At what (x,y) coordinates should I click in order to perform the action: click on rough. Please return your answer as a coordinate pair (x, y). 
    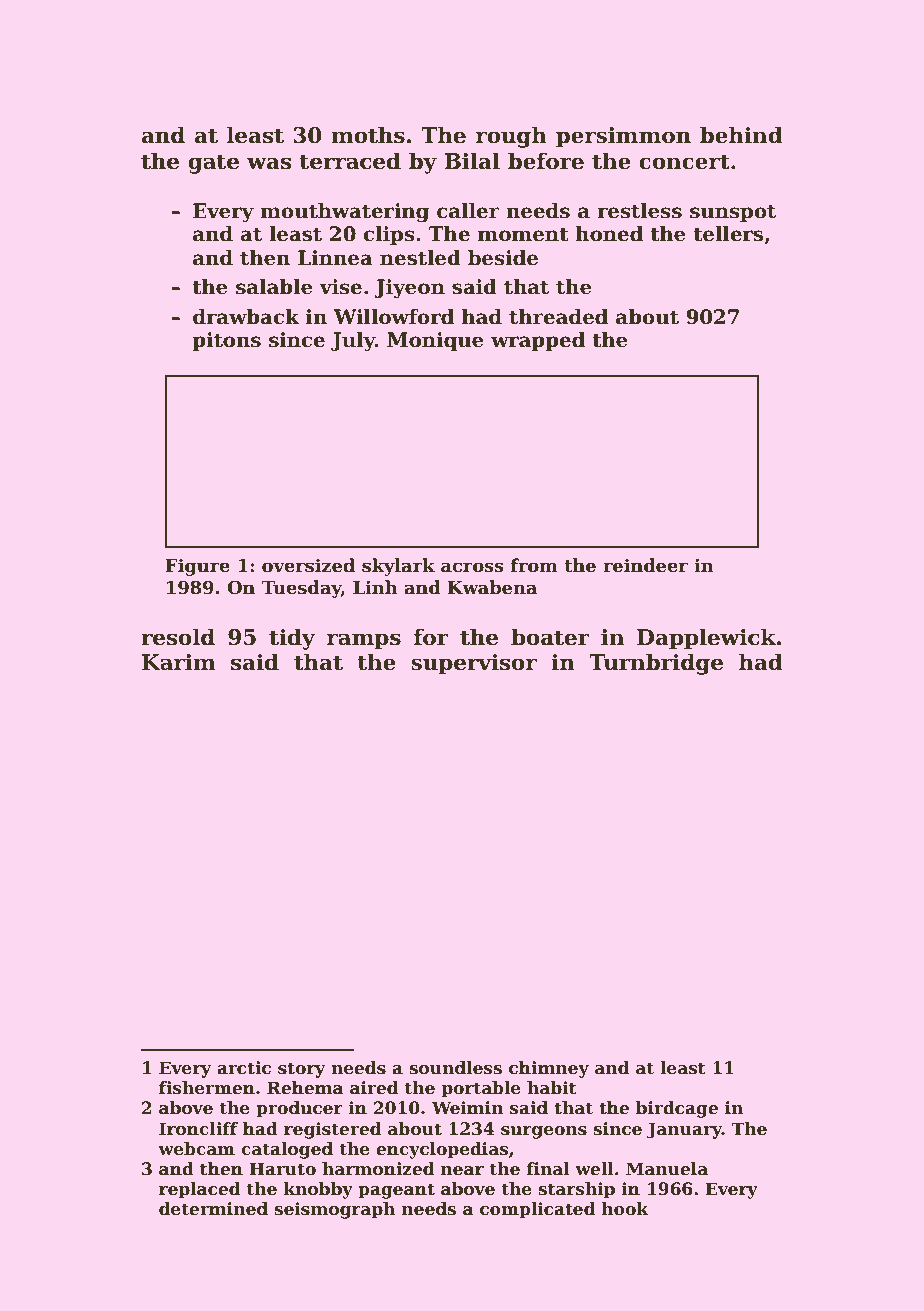
    Looking at the image, I should click on (511, 137).
